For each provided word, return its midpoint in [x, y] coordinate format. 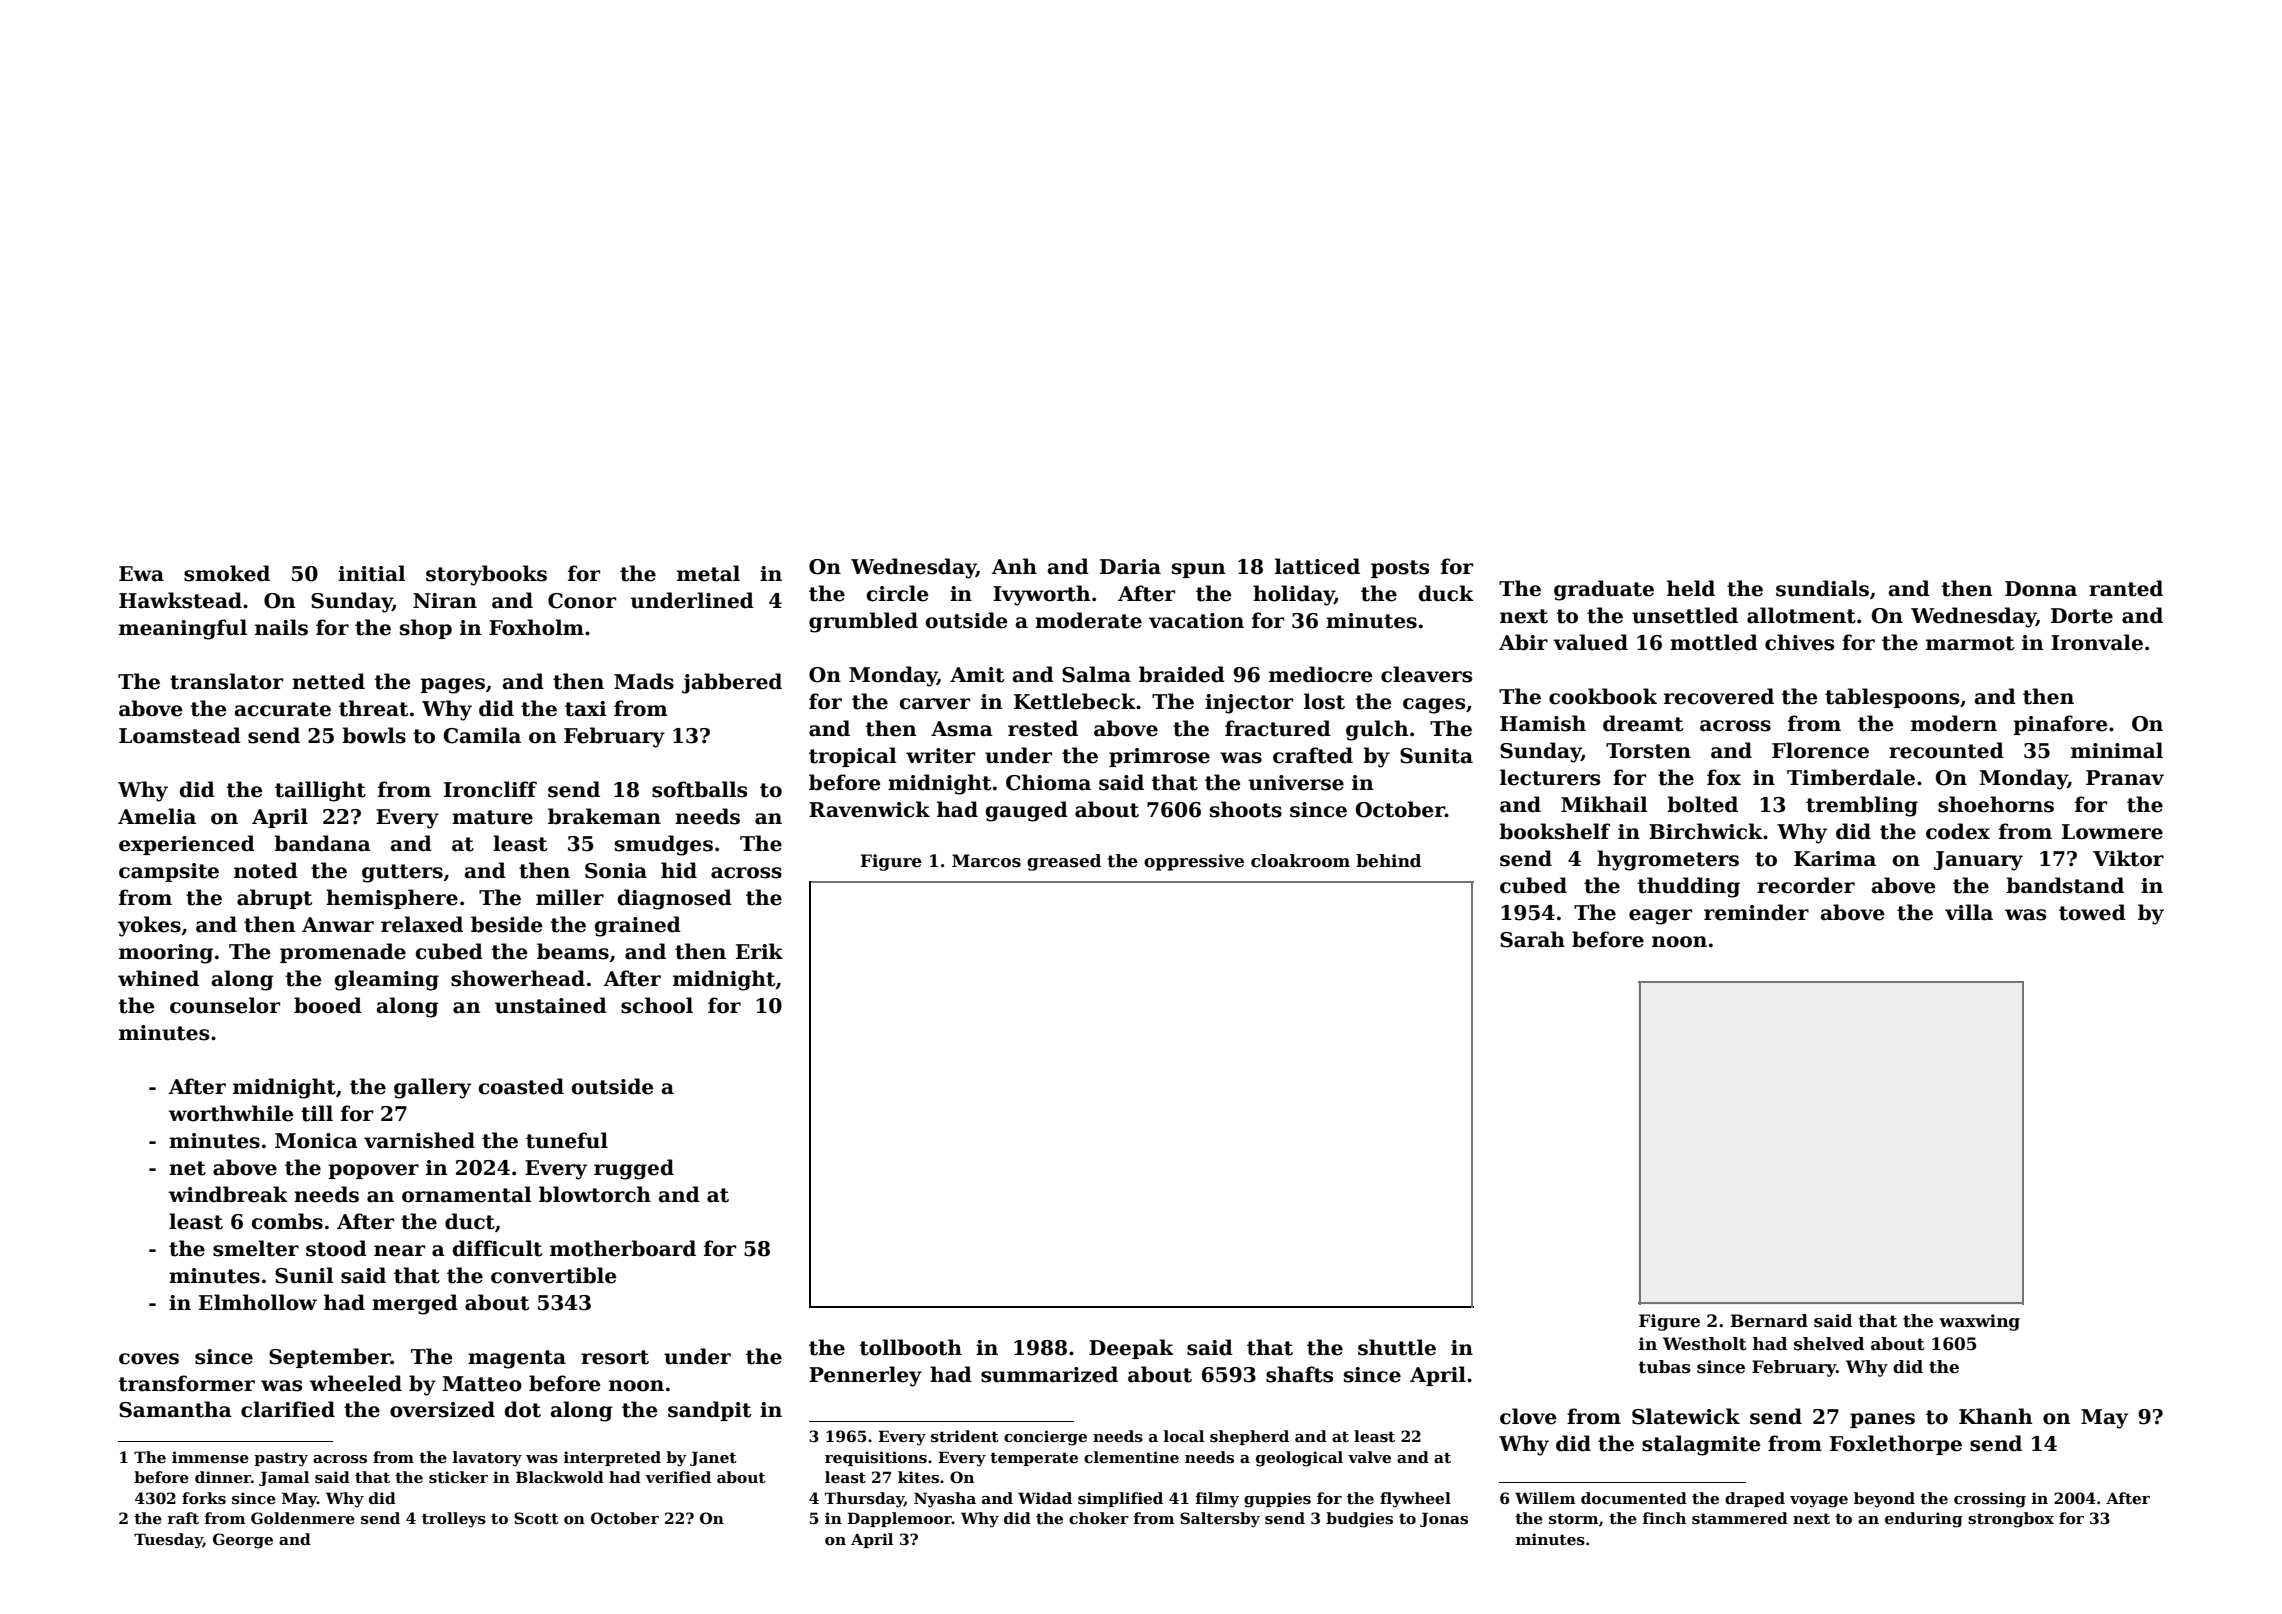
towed [2092, 912]
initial [371, 573]
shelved [1829, 1344]
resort [615, 1357]
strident [965, 1436]
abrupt [274, 899]
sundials [1822, 588]
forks [204, 1498]
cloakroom [1300, 861]
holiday [1294, 595]
